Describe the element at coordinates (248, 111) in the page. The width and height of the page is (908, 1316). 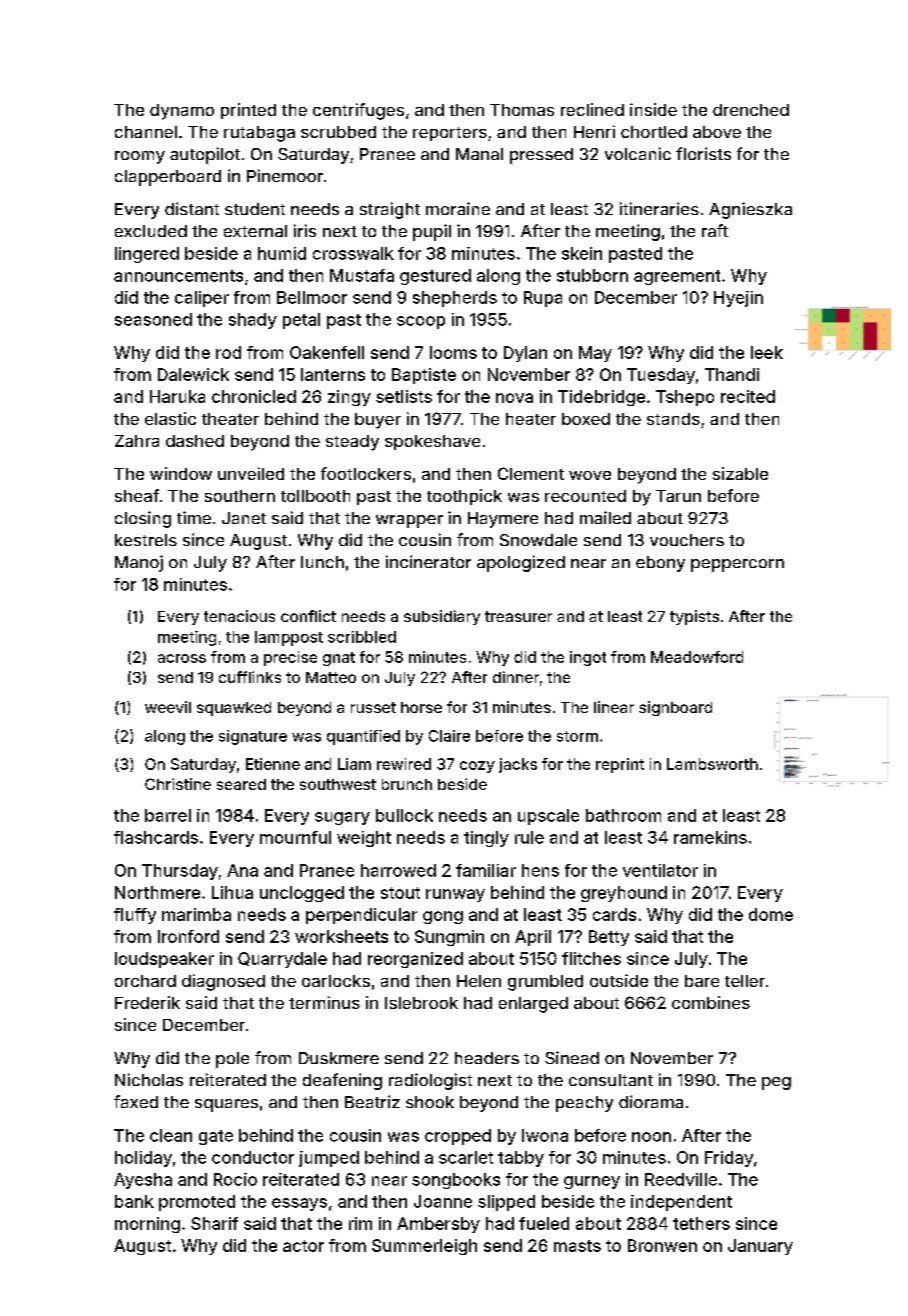
I see `printed` at that location.
